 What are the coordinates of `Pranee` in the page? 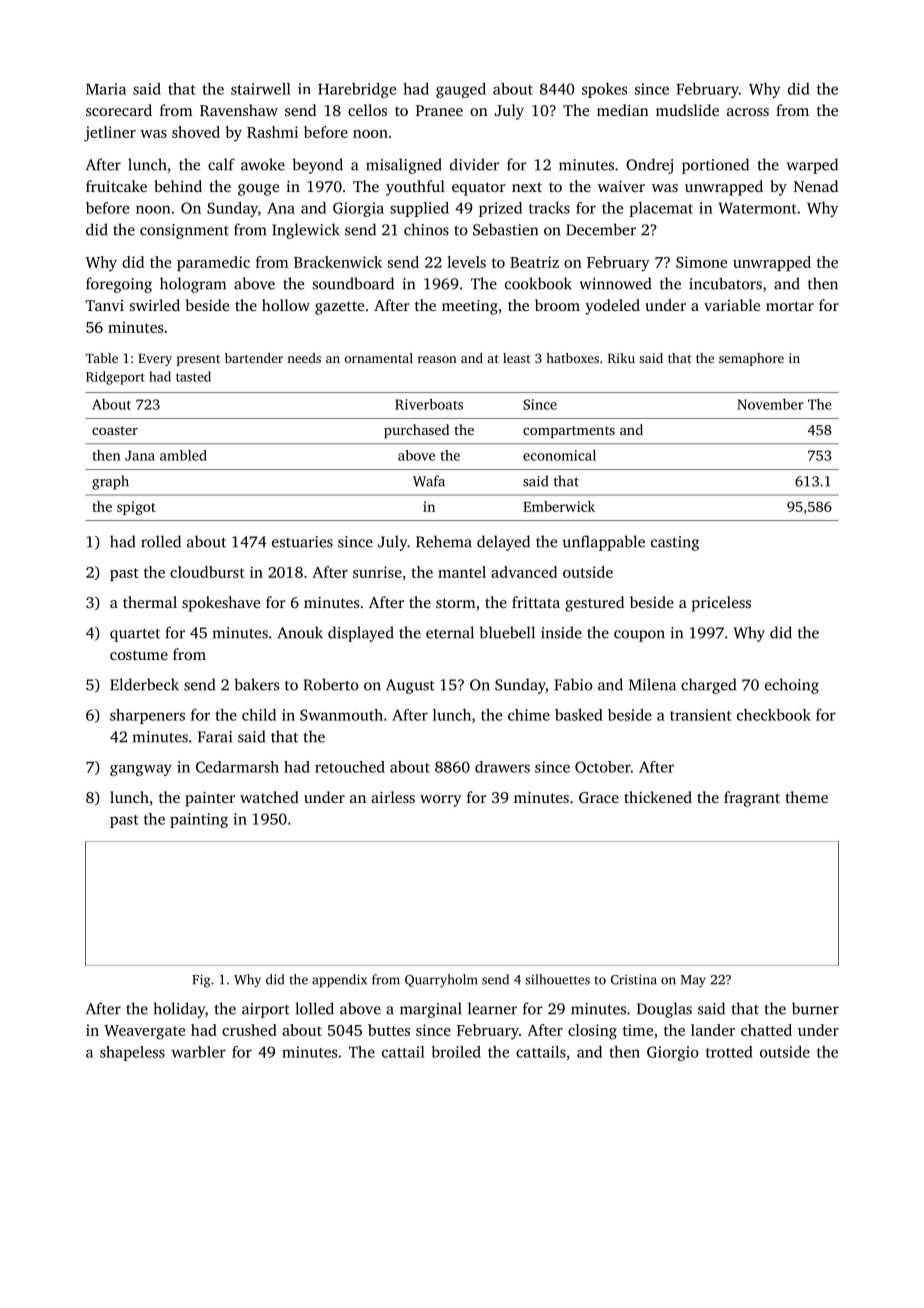 It's located at (439, 110).
